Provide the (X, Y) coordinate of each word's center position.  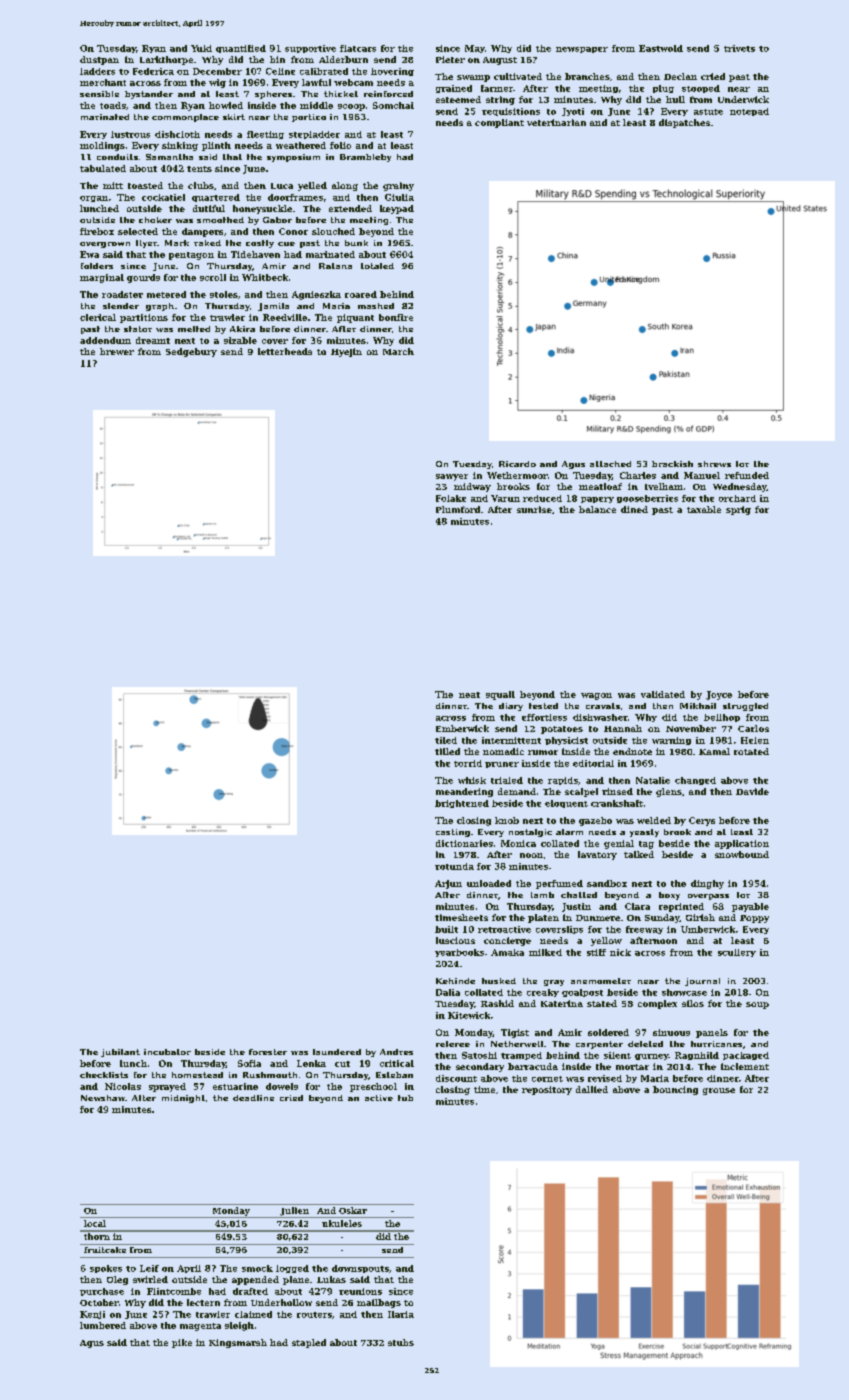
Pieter (450, 59)
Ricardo (517, 464)
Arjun (448, 884)
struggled (745, 707)
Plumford (458, 509)
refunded (747, 475)
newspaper (582, 50)
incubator (167, 1052)
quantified (241, 49)
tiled (446, 740)
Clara (637, 906)
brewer (117, 351)
